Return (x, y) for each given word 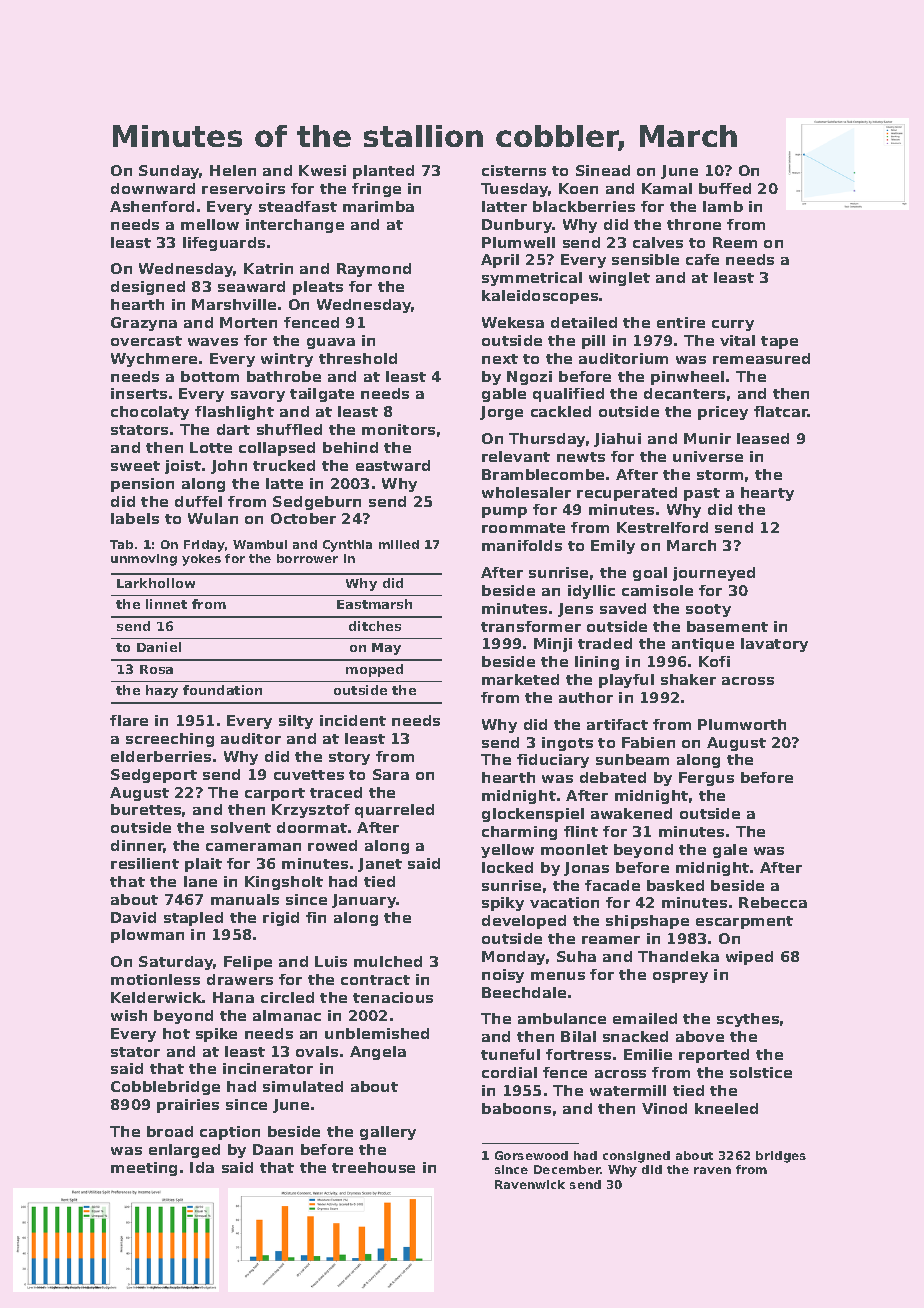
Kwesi (322, 170)
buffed (725, 188)
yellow (507, 851)
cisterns (514, 170)
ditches (375, 626)
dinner (137, 846)
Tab (121, 544)
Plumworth (742, 724)
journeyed (714, 574)
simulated (303, 1086)
